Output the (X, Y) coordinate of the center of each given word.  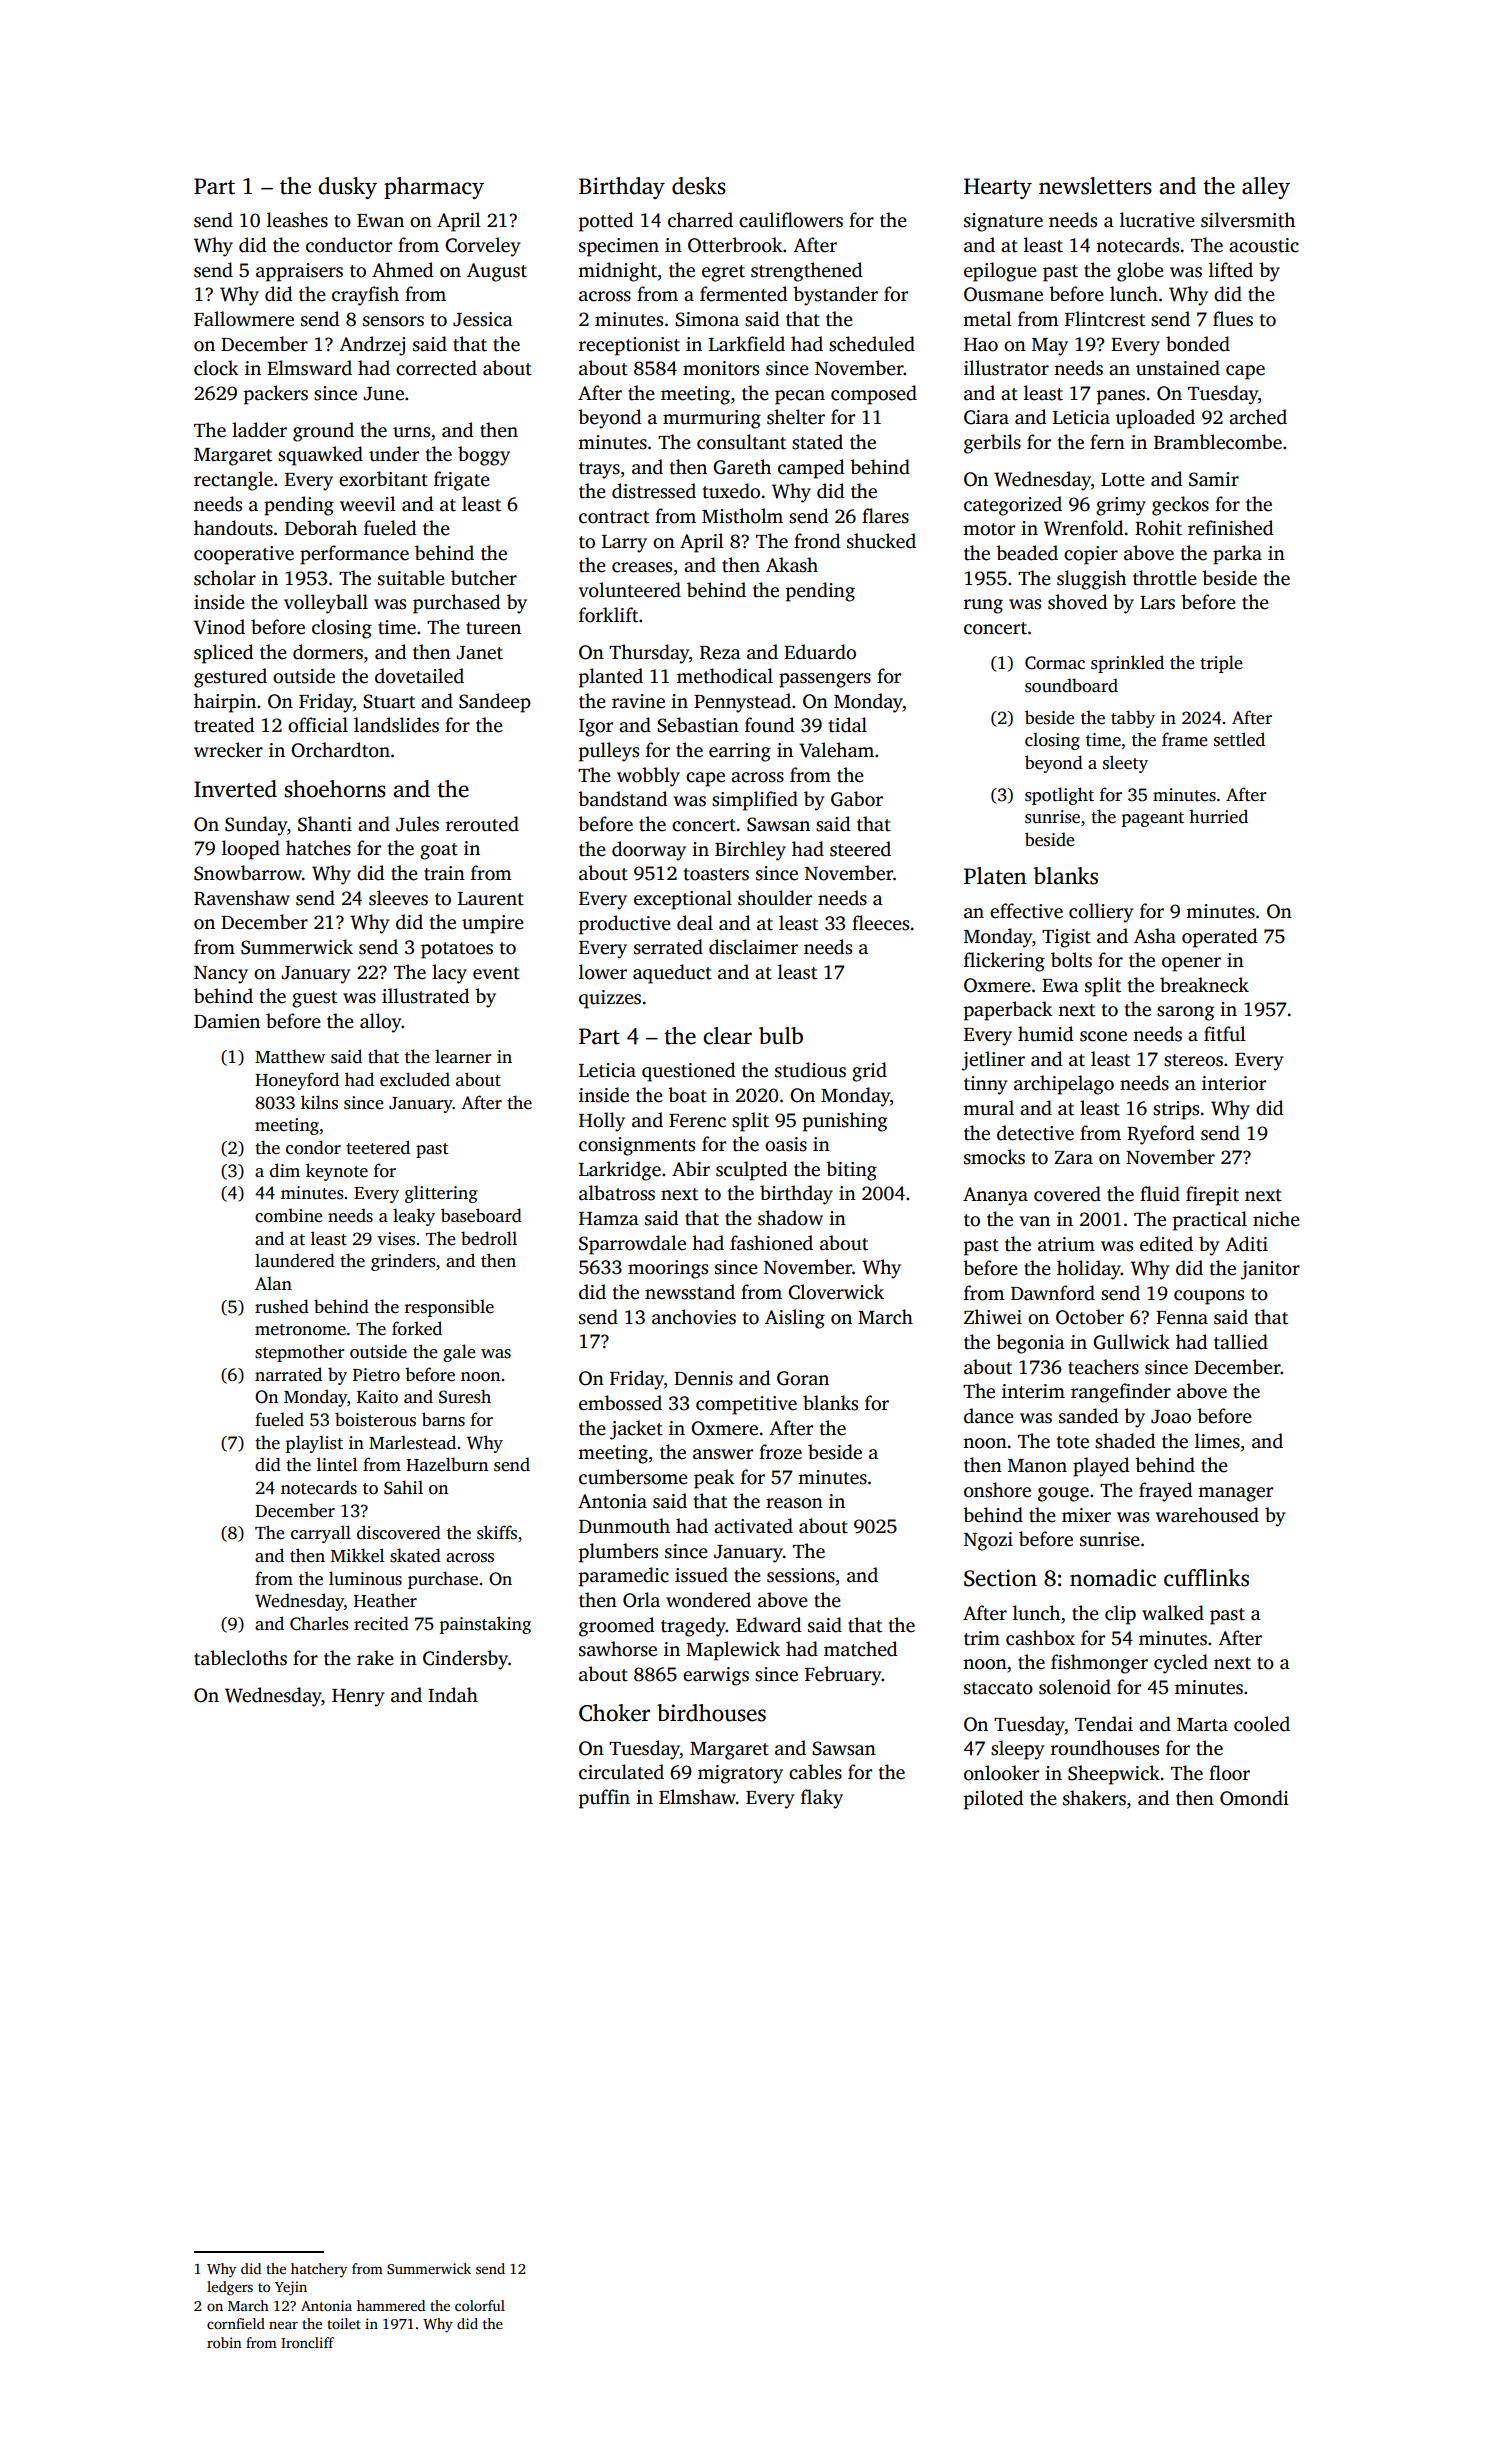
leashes (297, 220)
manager (1235, 1494)
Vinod (219, 627)
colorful (480, 2305)
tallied (1241, 1342)
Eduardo (820, 652)
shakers (1094, 1798)
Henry (358, 1698)
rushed (282, 1306)
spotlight (1059, 796)
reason (794, 1503)
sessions (801, 1575)
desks (699, 186)
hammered (391, 2305)
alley (1266, 188)
